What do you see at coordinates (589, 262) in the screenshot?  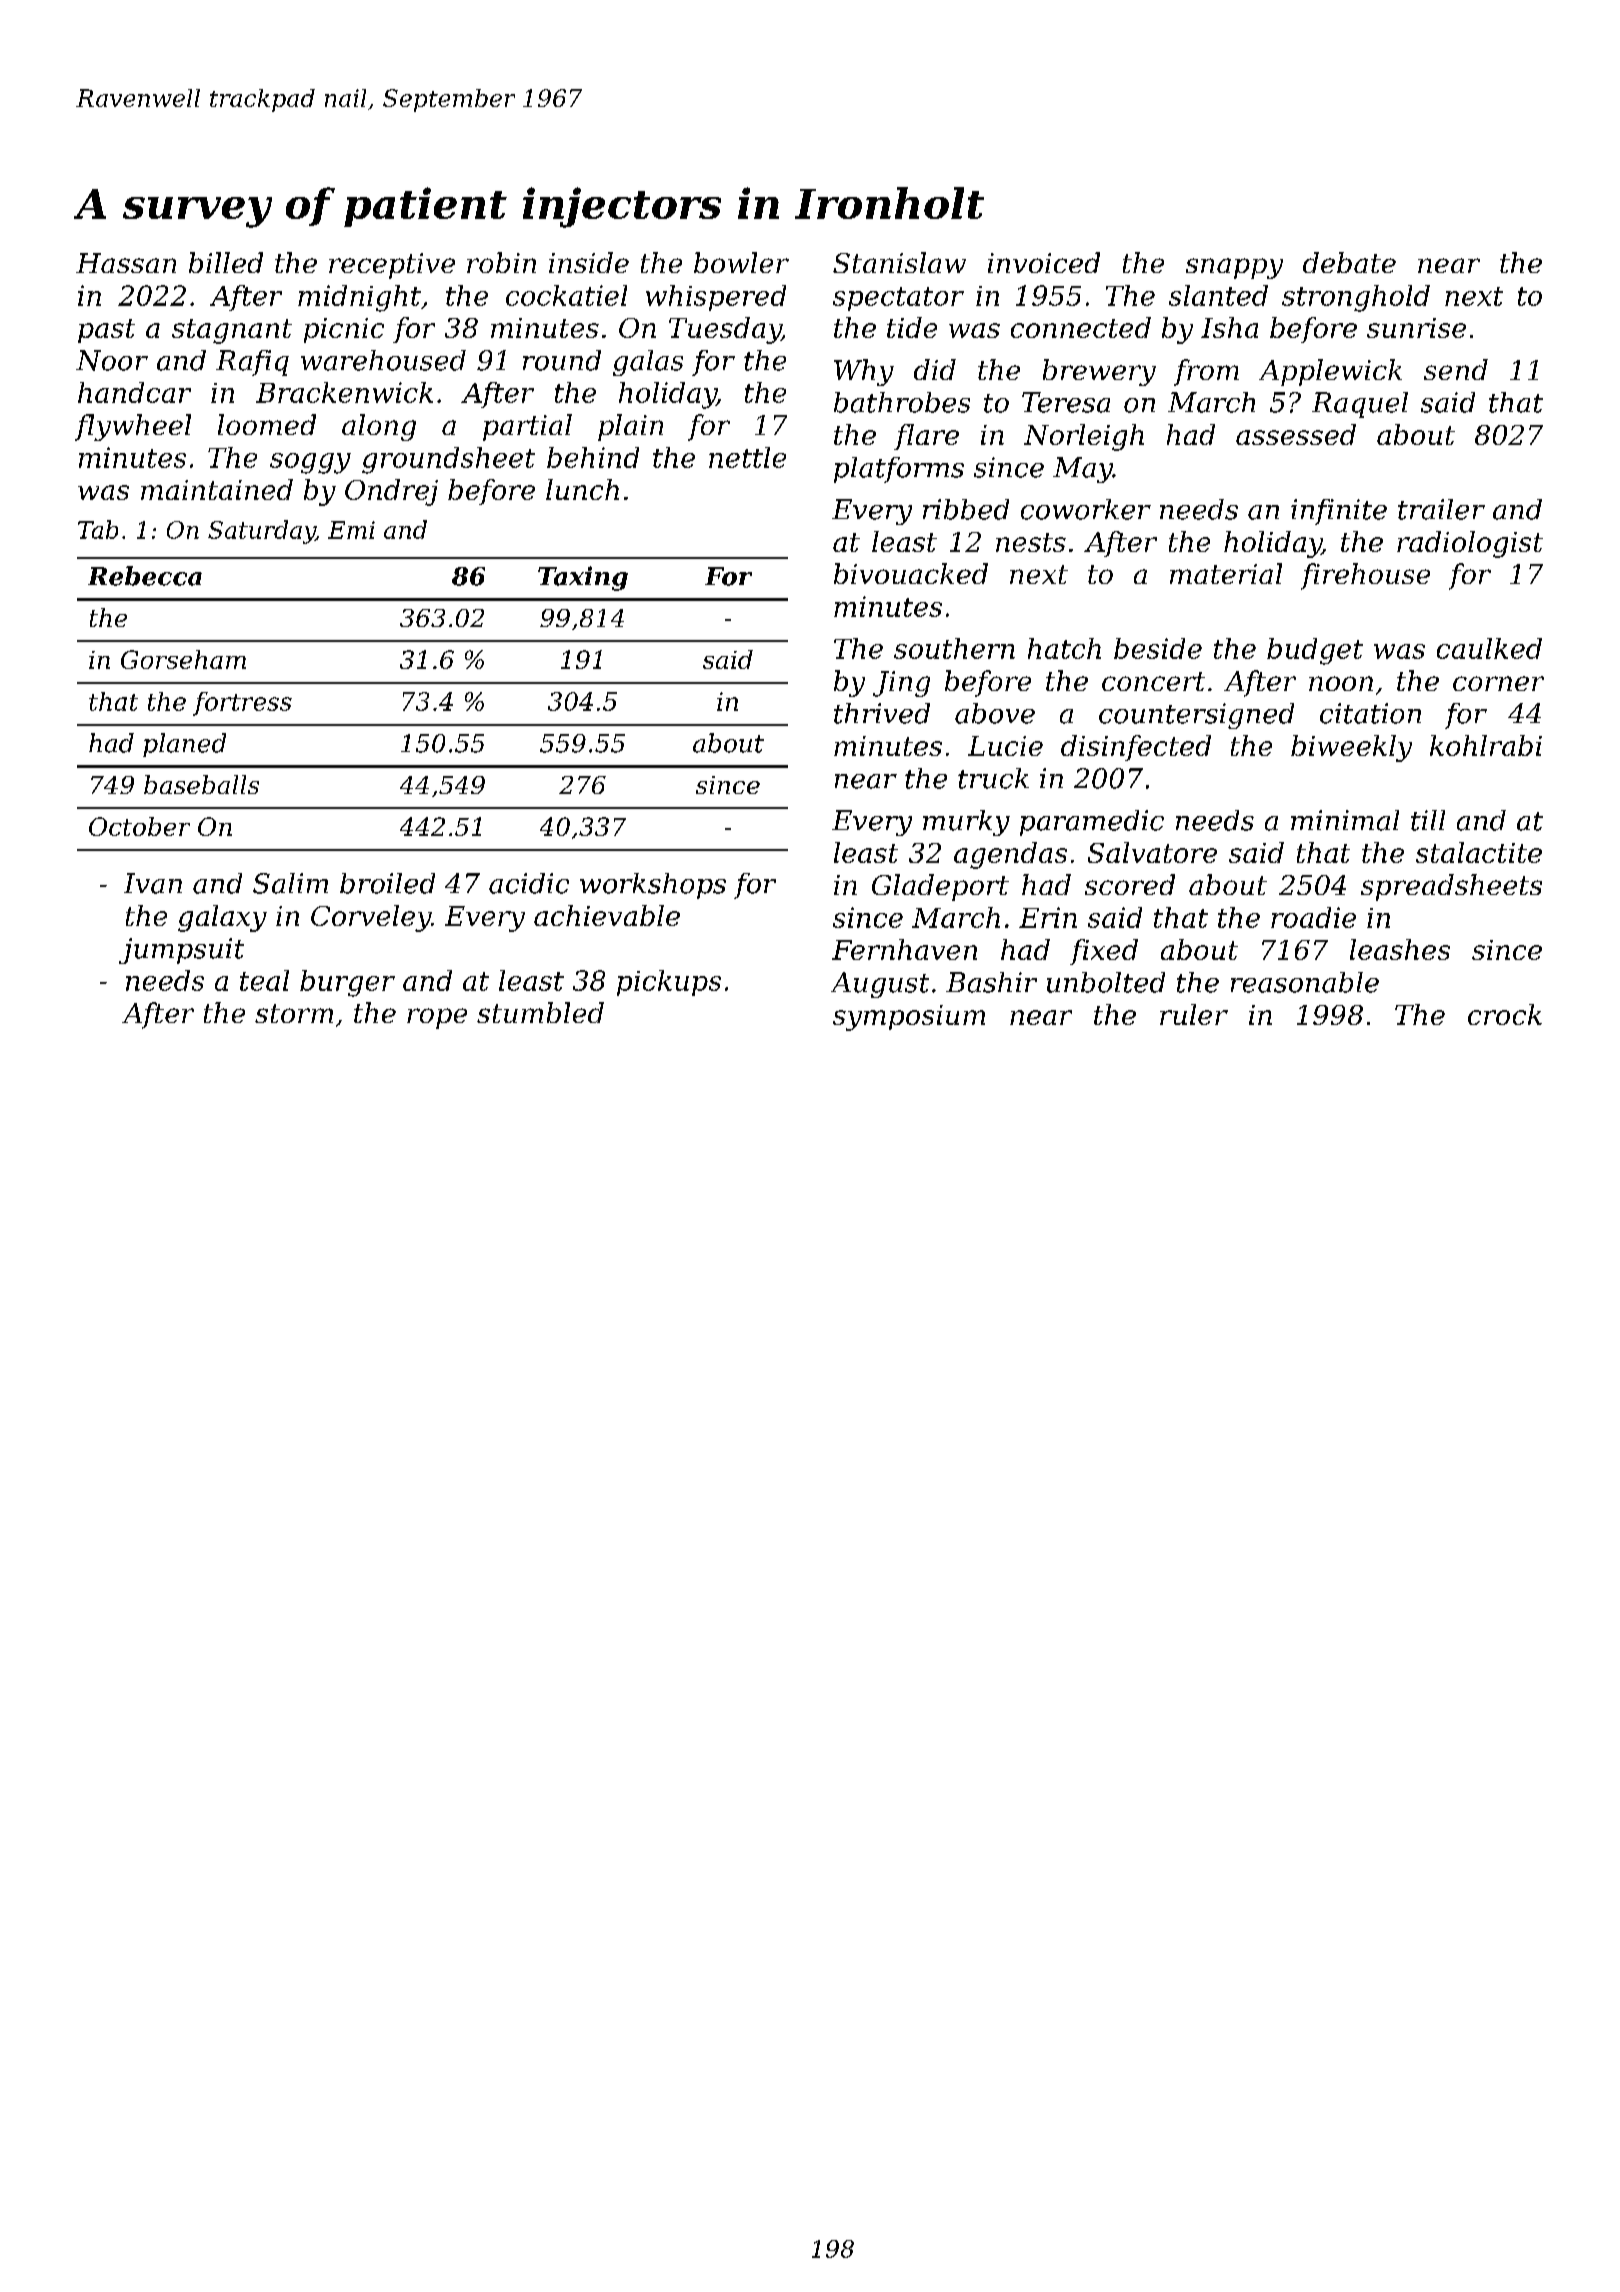 I see `inside` at bounding box center [589, 262].
